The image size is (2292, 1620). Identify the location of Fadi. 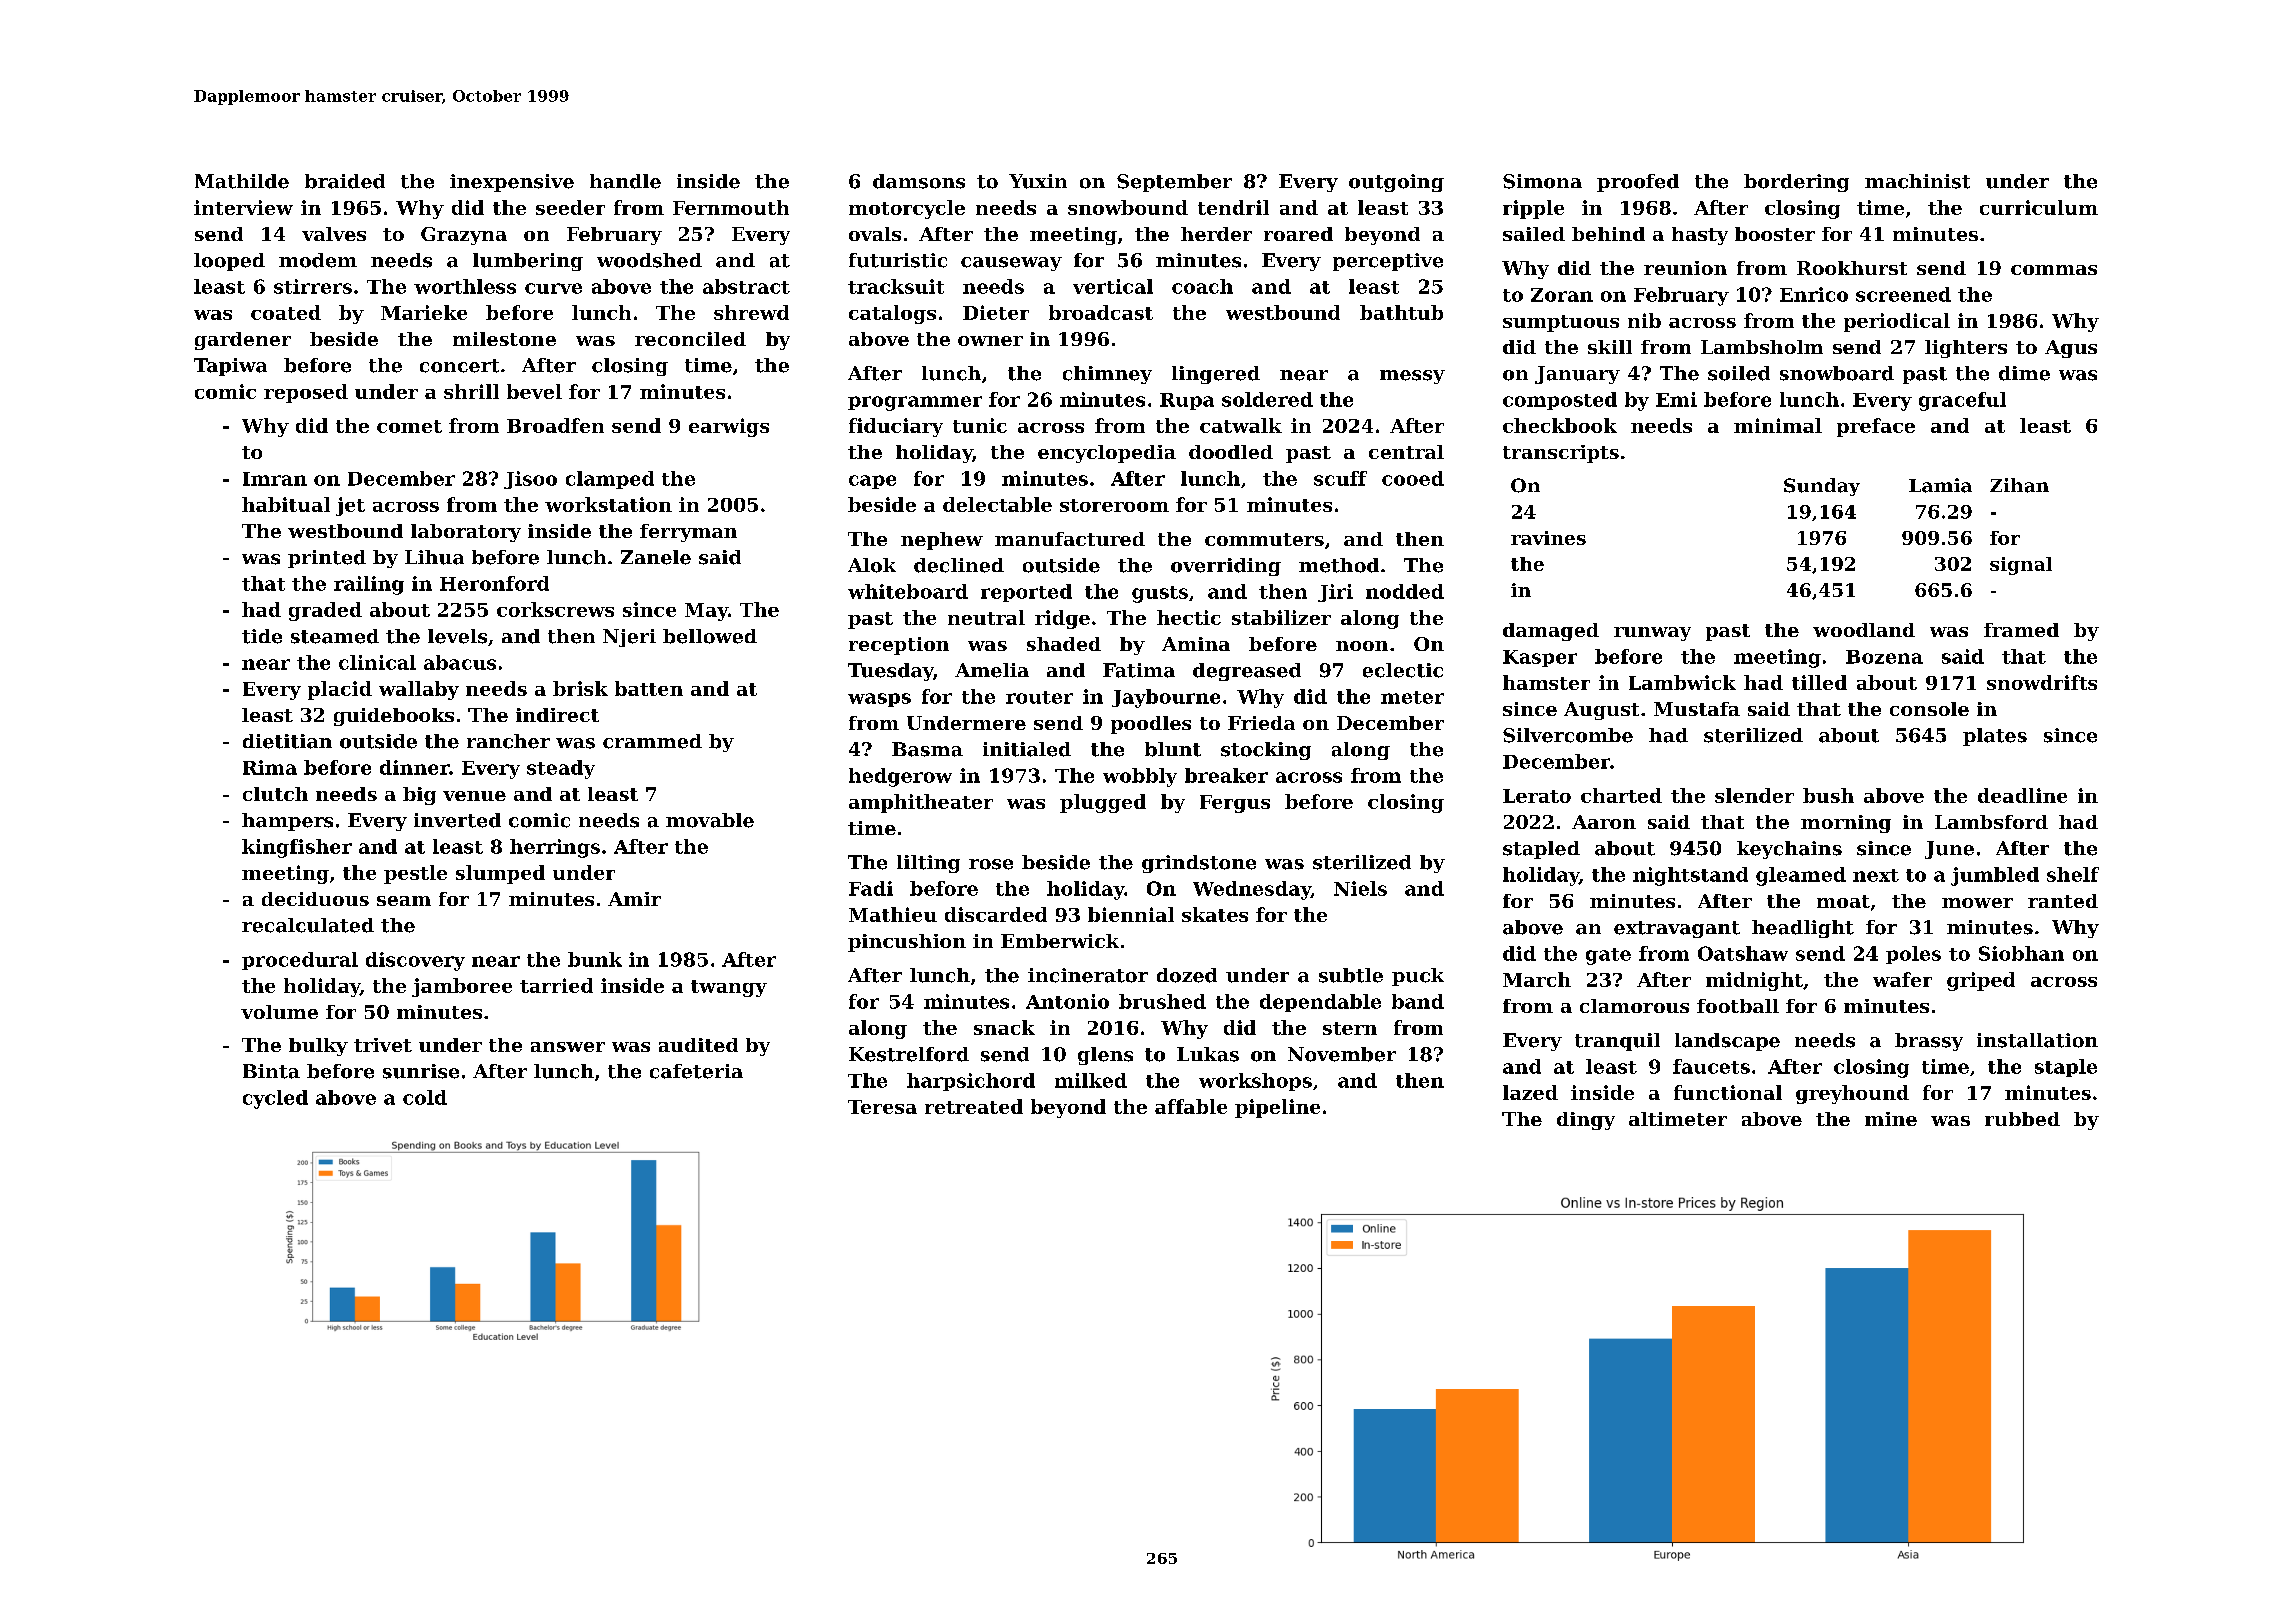
(871, 888).
